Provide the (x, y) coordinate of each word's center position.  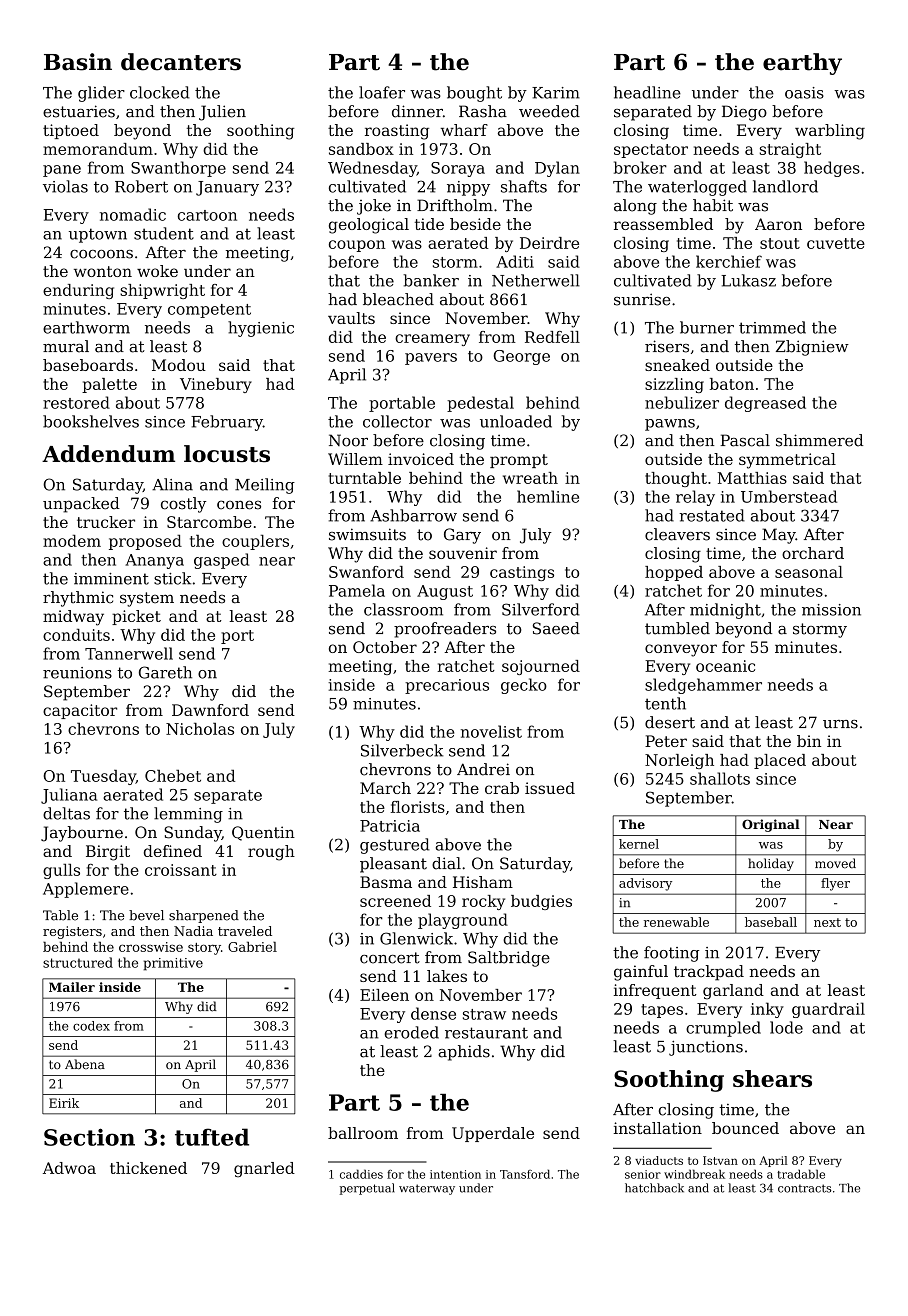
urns (840, 724)
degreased (765, 404)
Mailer (72, 987)
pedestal (480, 404)
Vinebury (216, 385)
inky (767, 1010)
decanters (181, 62)
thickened (148, 1168)
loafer (382, 92)
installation (658, 1128)
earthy (802, 64)
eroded (411, 1032)
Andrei (483, 769)
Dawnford (210, 710)
